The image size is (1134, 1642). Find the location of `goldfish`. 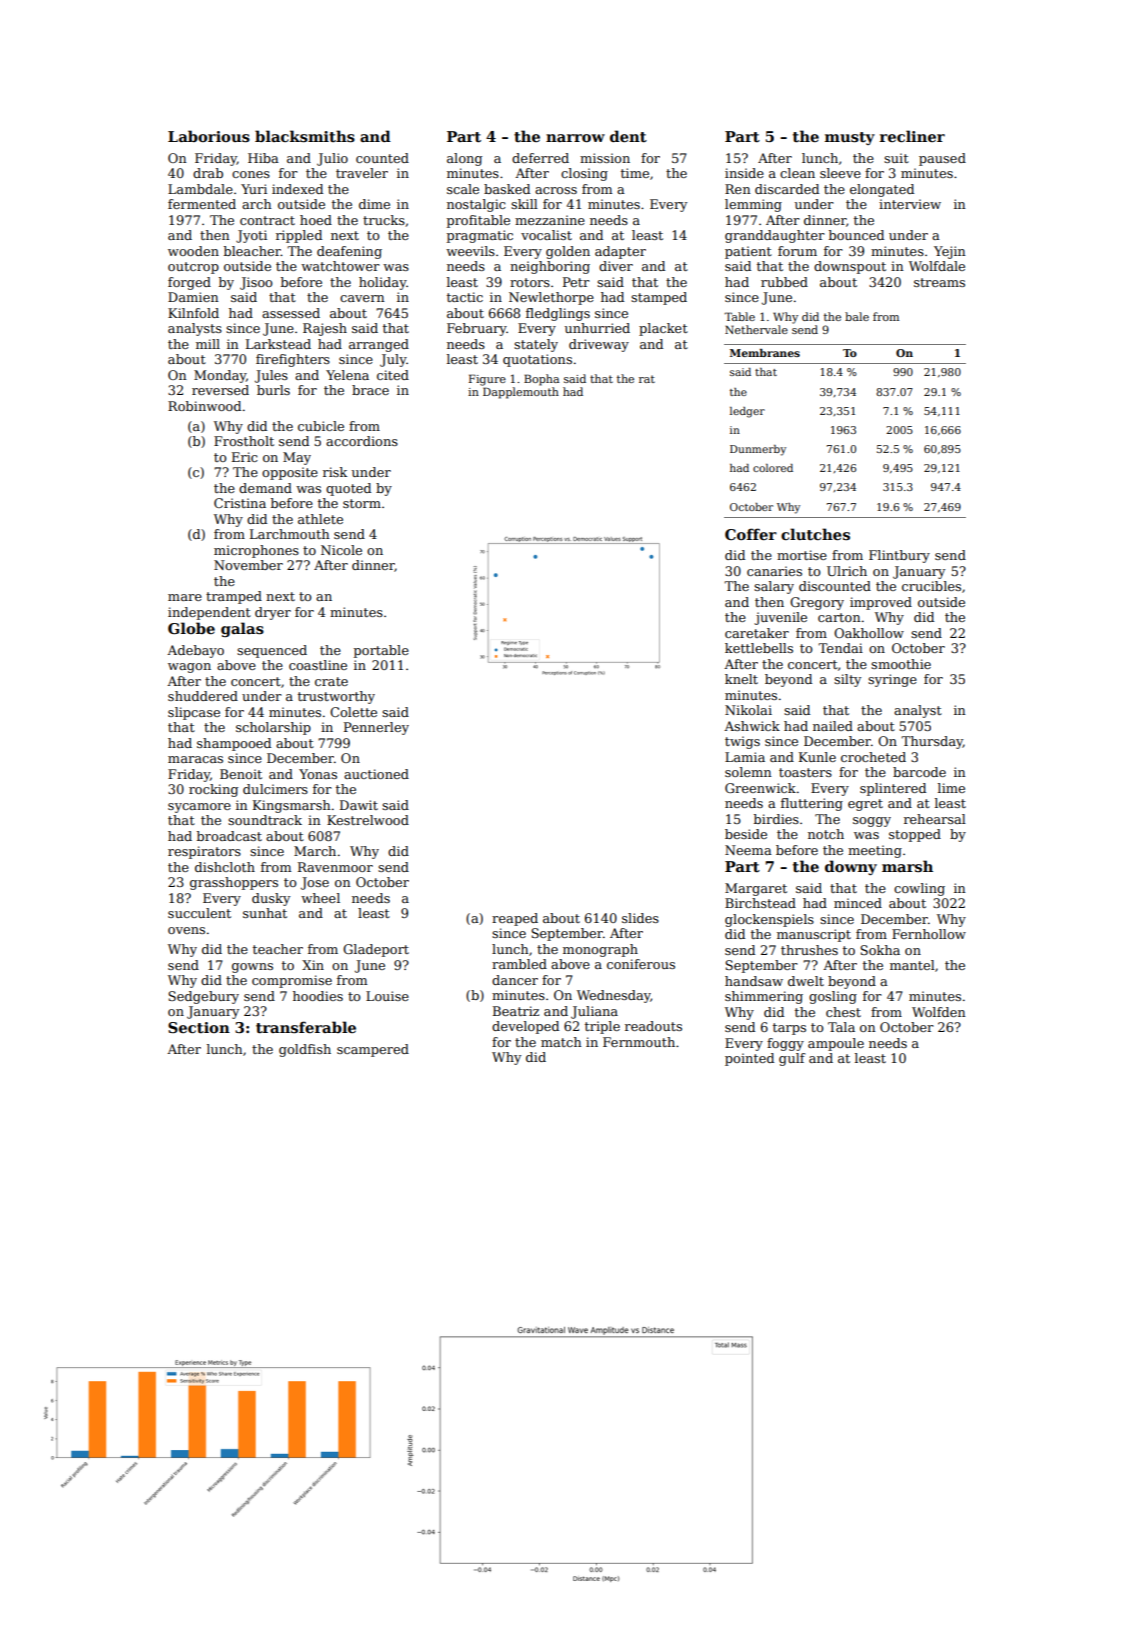

goldfish is located at coordinates (305, 1050).
